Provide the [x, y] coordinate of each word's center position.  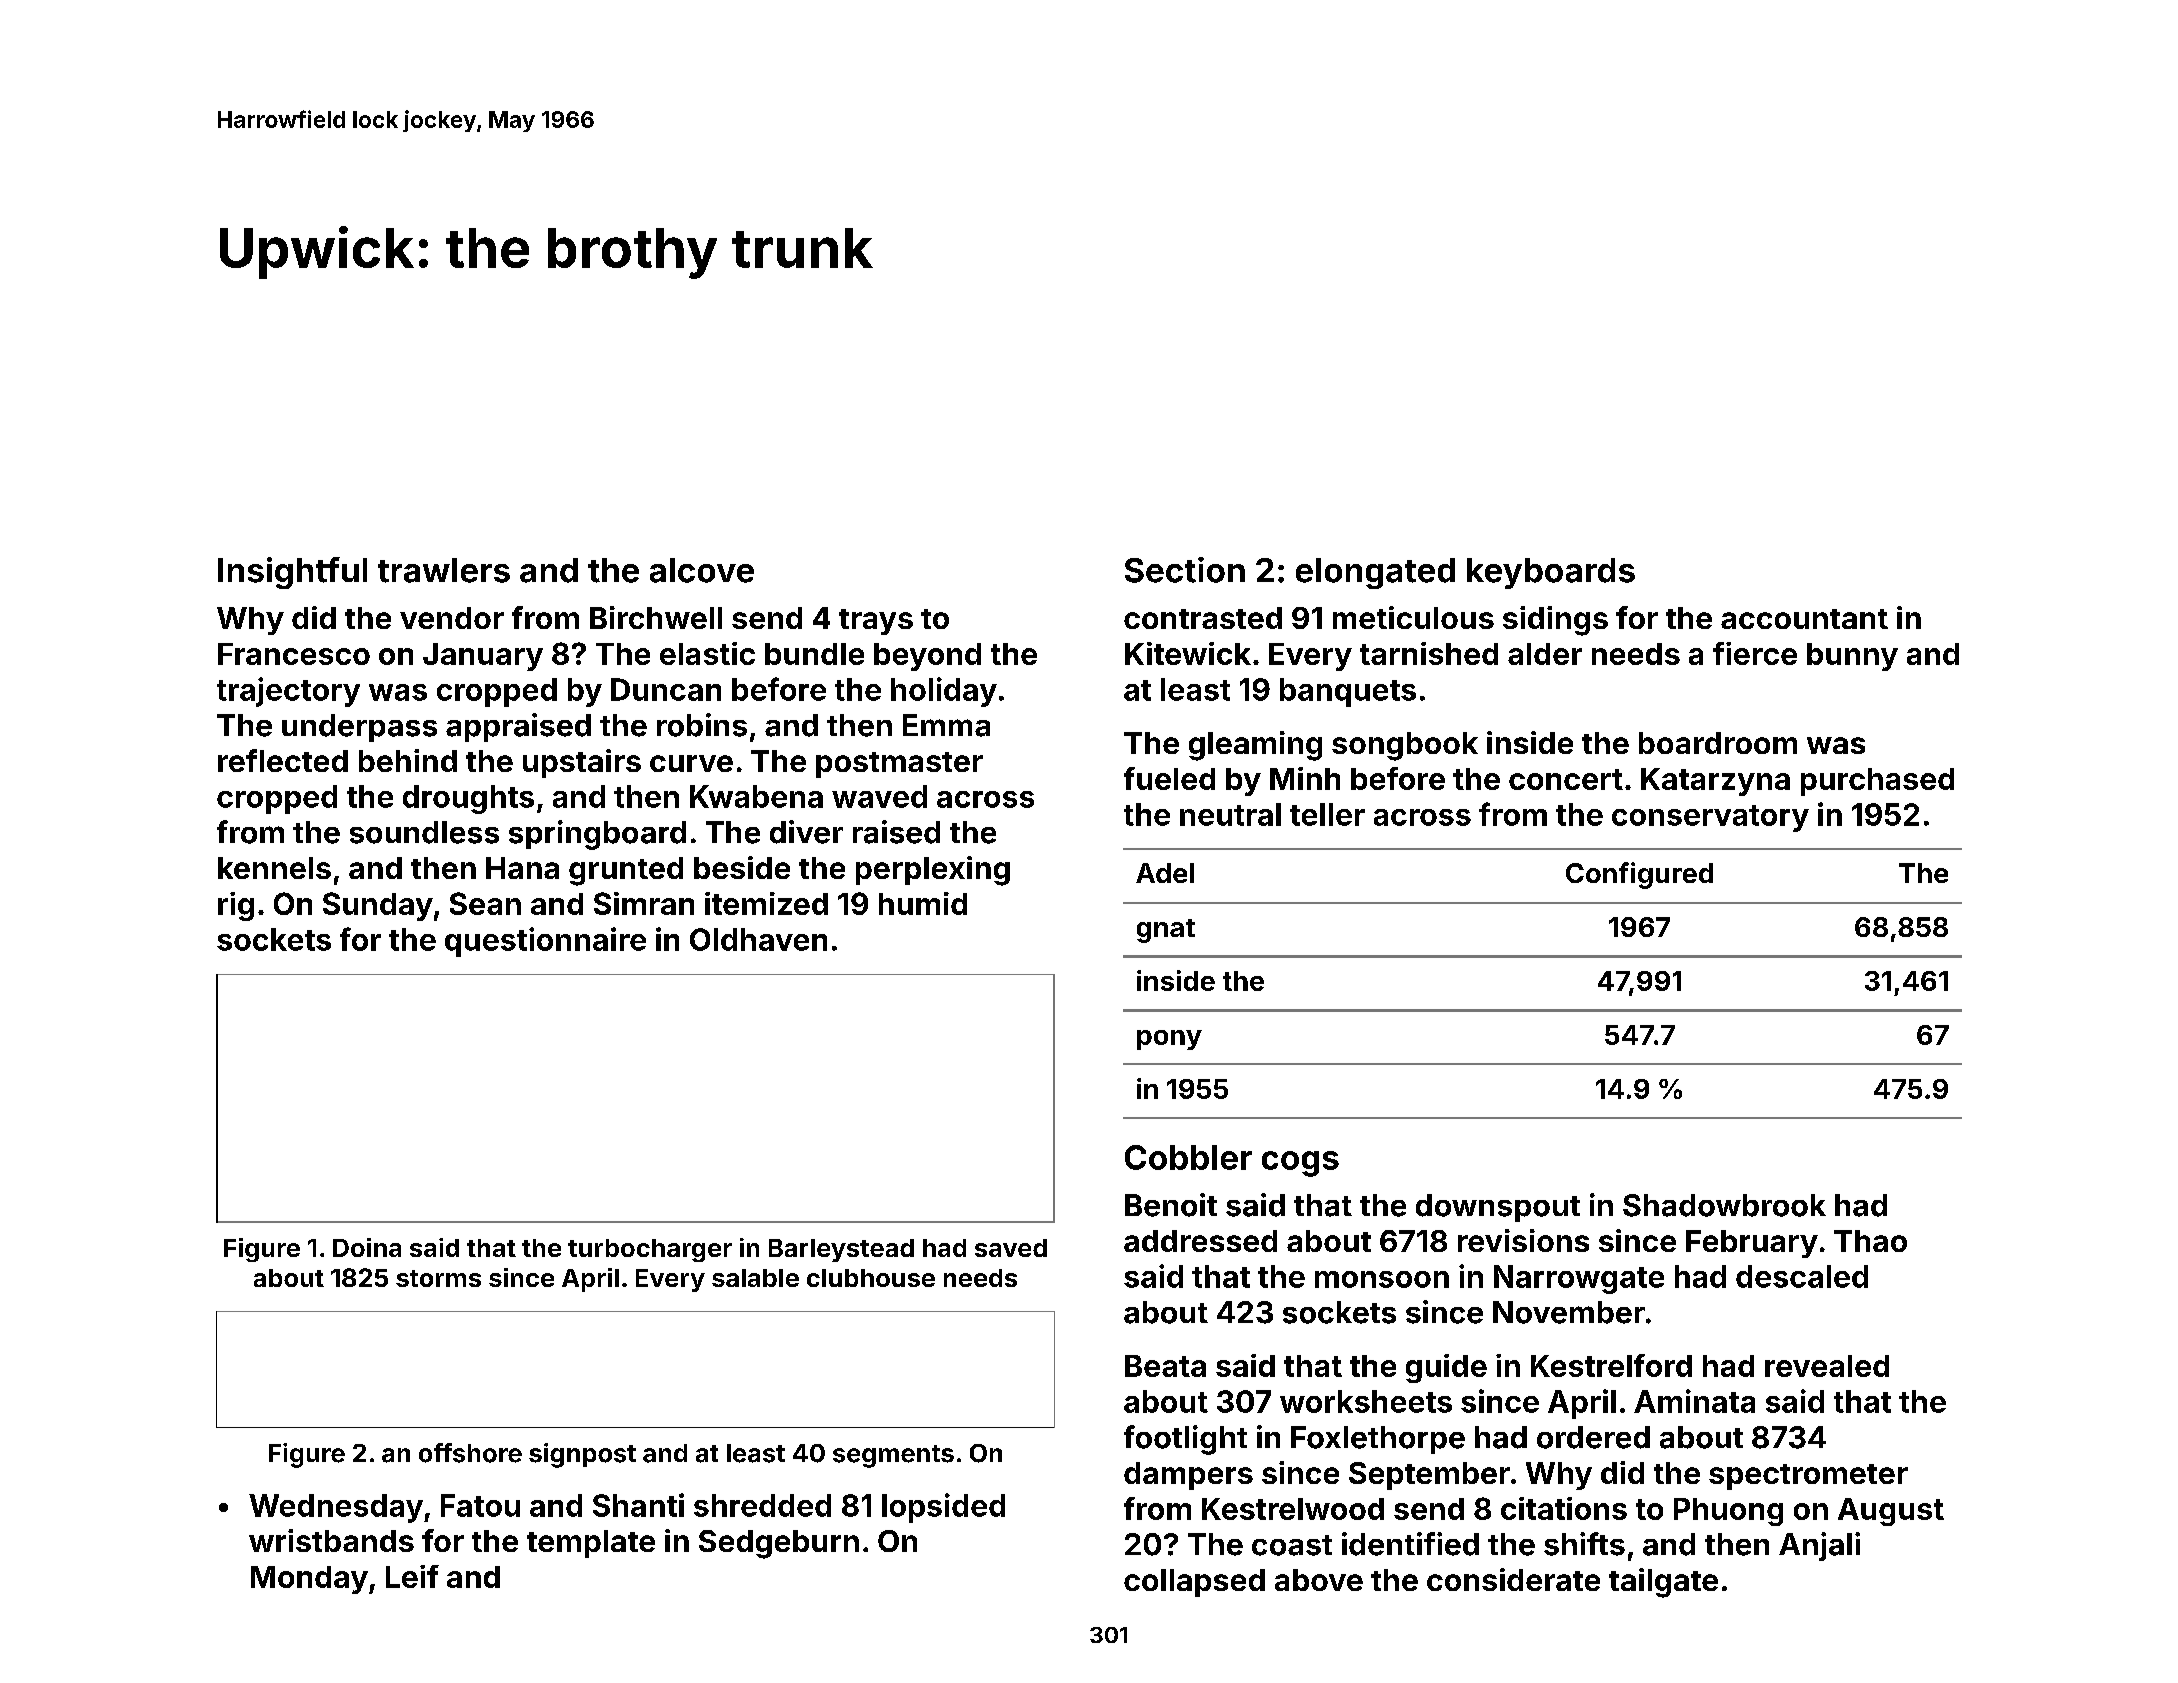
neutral [1230, 814]
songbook [1405, 746]
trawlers [444, 570]
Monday [309, 1580]
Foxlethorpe [1378, 1440]
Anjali [1819, 1546]
